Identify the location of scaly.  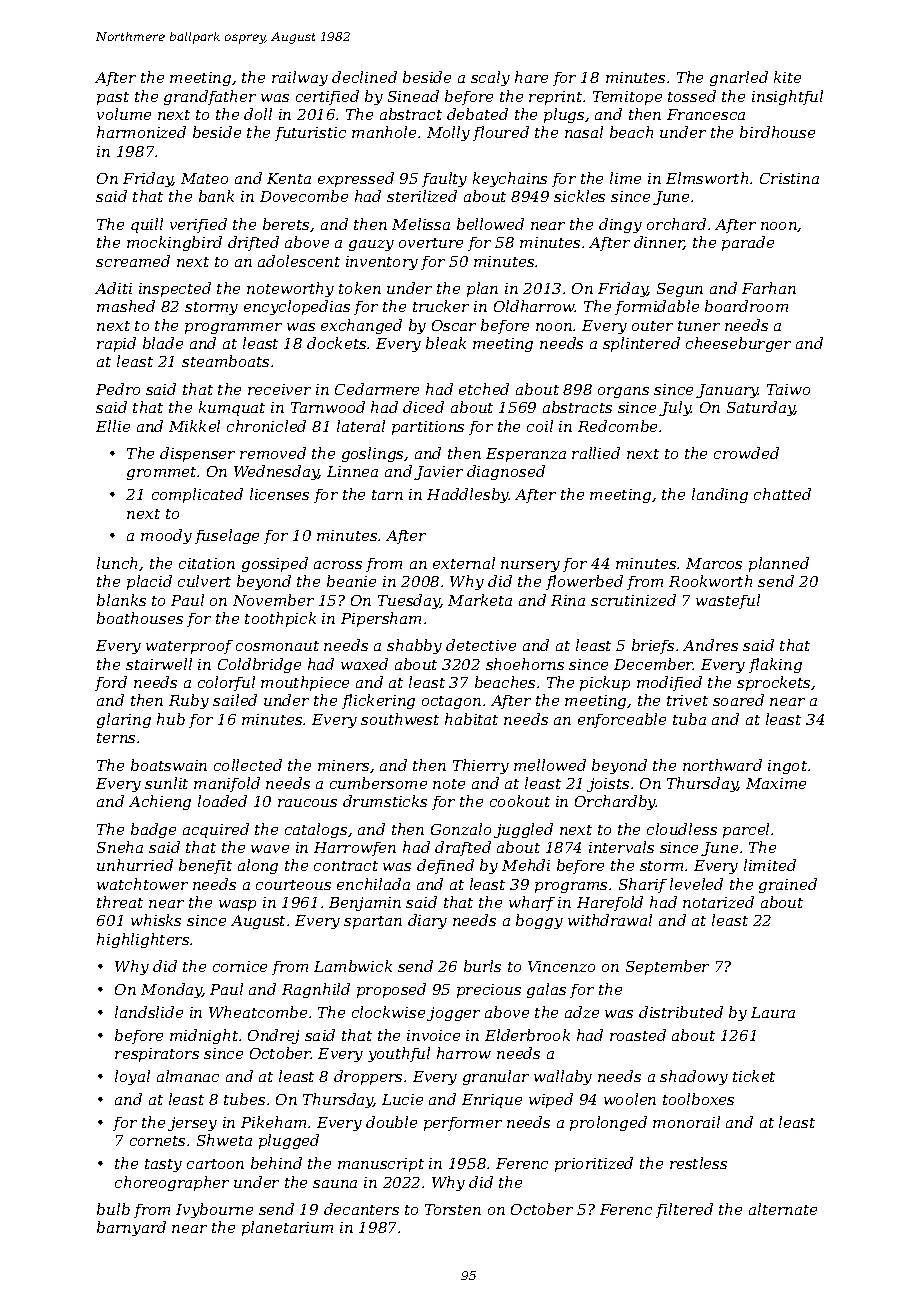
(490, 78).
